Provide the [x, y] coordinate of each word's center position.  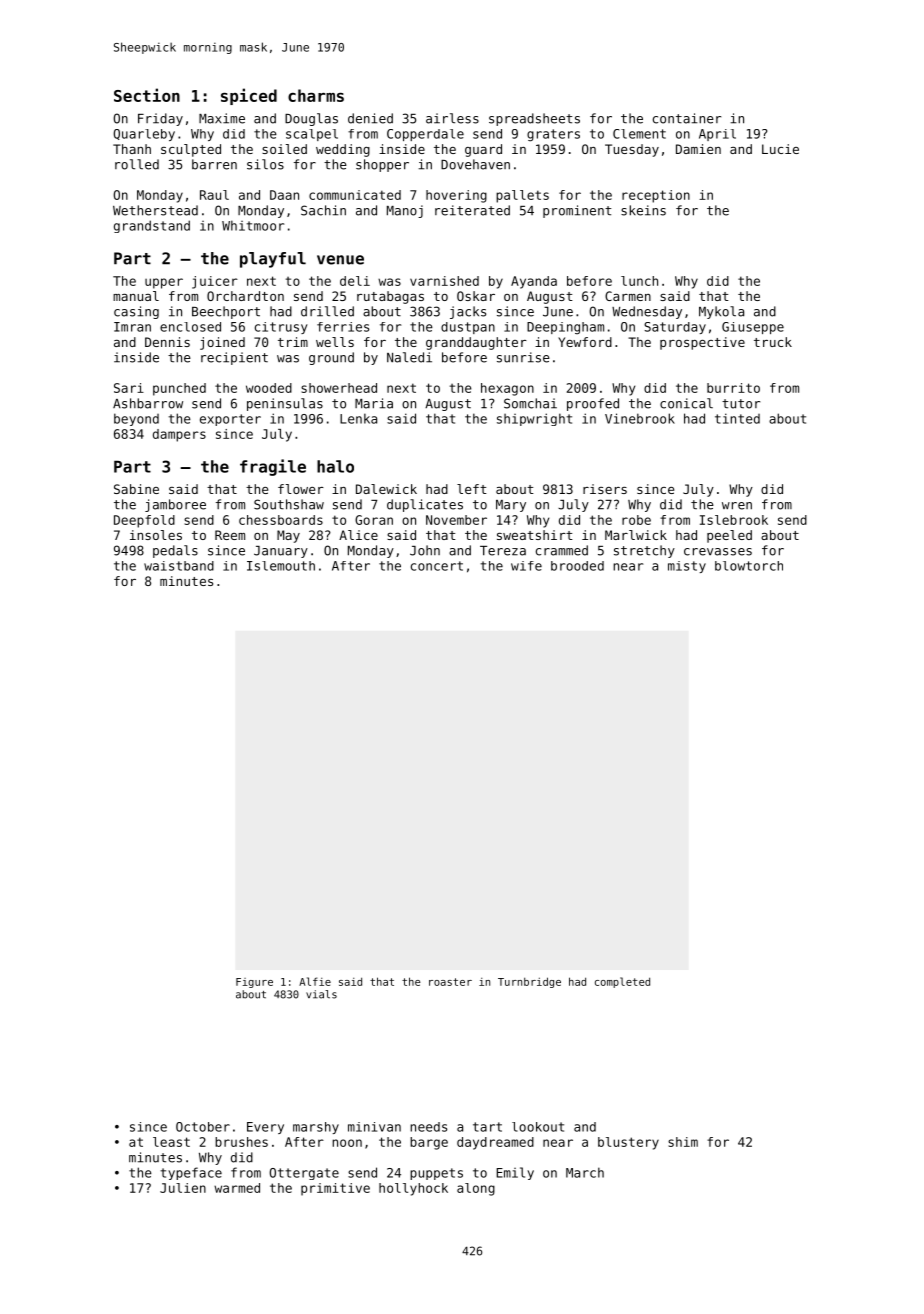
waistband [179, 566]
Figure [254, 983]
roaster [450, 982]
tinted [737, 418]
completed [622, 982]
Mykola [721, 312]
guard [483, 150]
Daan [284, 195]
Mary [511, 506]
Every [265, 1128]
